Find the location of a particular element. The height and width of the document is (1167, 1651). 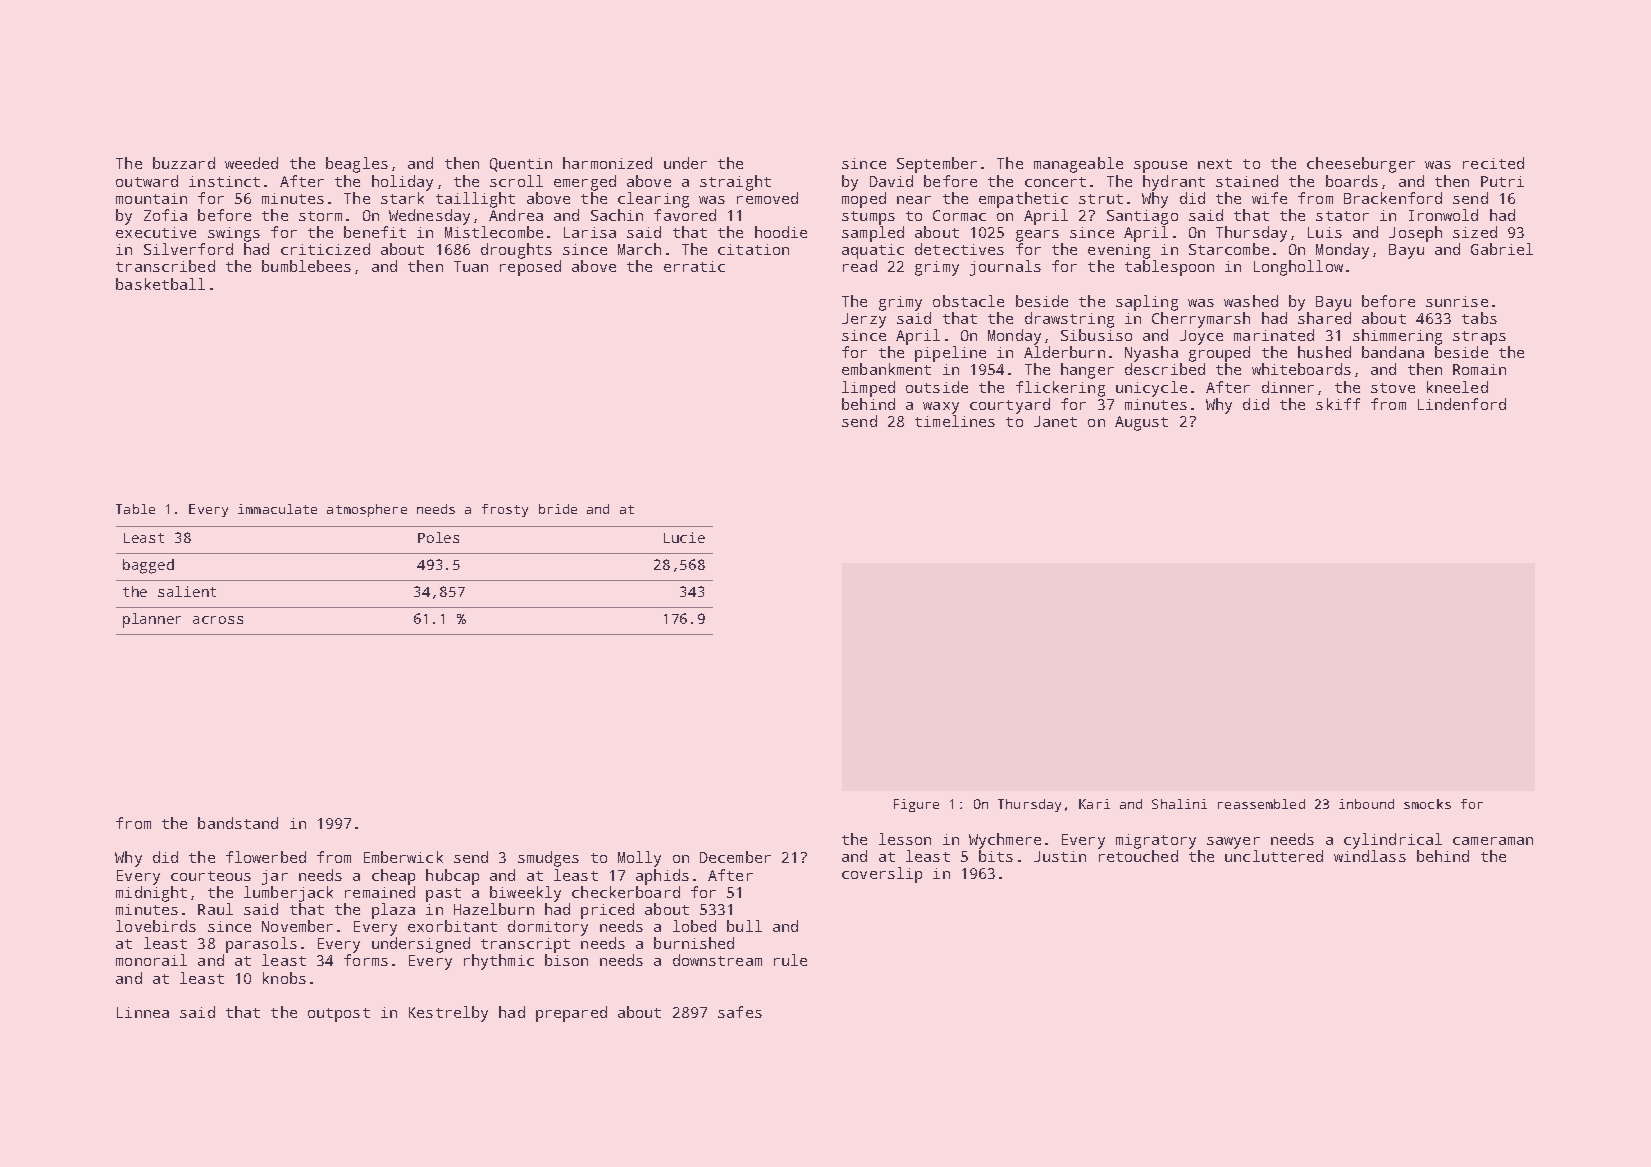

Poles is located at coordinates (438, 537).
